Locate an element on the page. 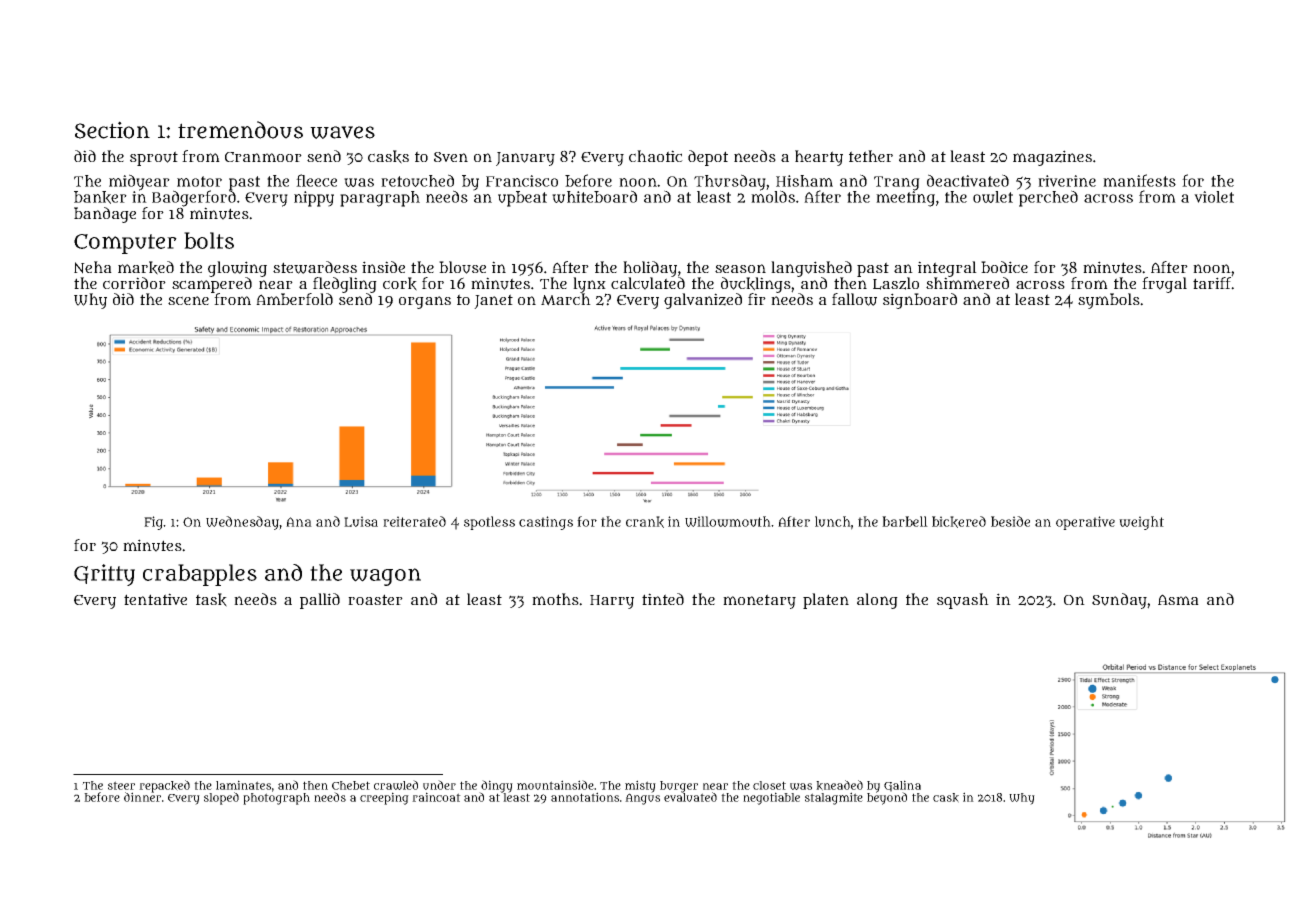 Image resolution: width=1308 pixels, height=924 pixels. tremendous is located at coordinates (240, 130).
